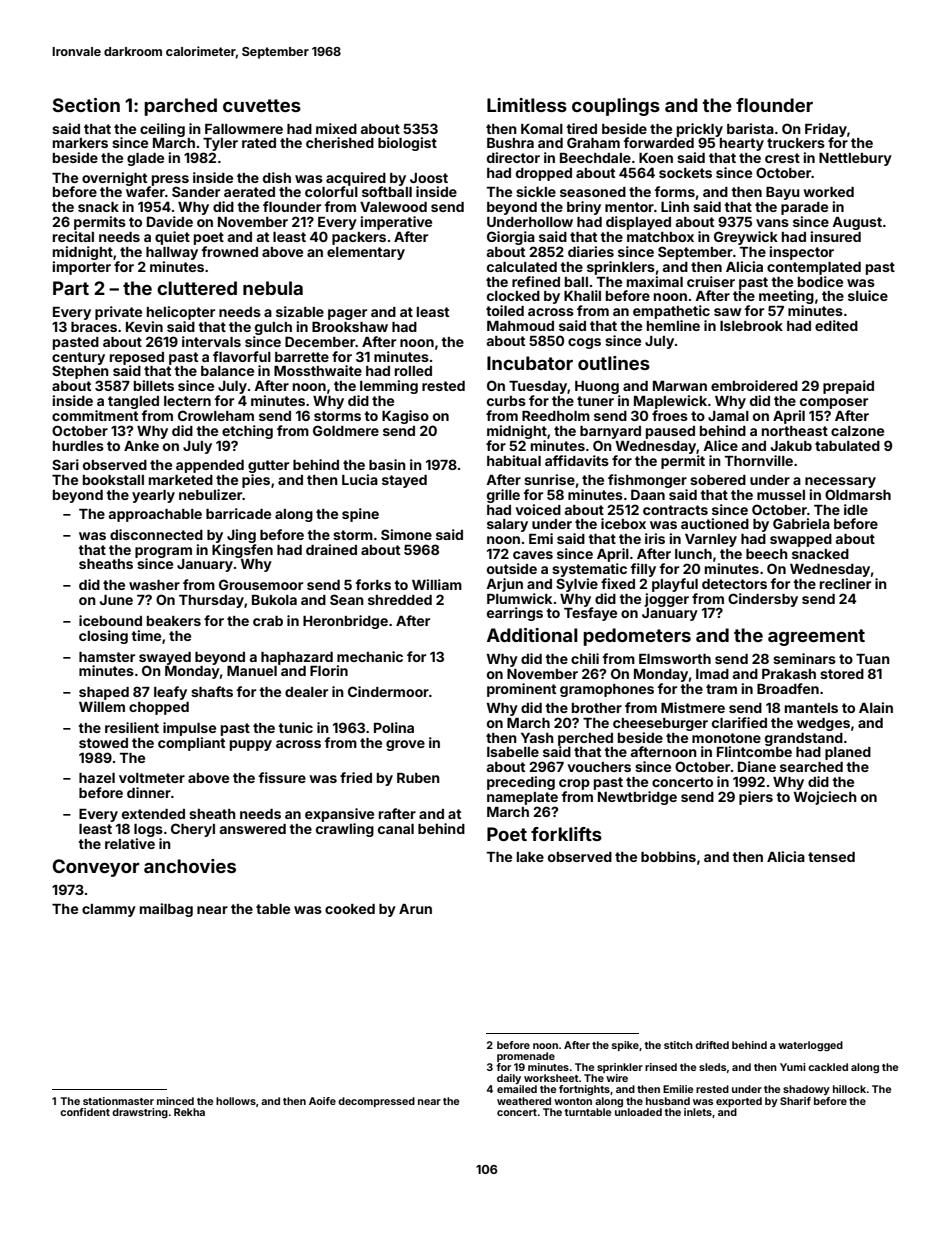 The image size is (952, 1233). What do you see at coordinates (322, 1101) in the screenshot?
I see `Aoife` at bounding box center [322, 1101].
